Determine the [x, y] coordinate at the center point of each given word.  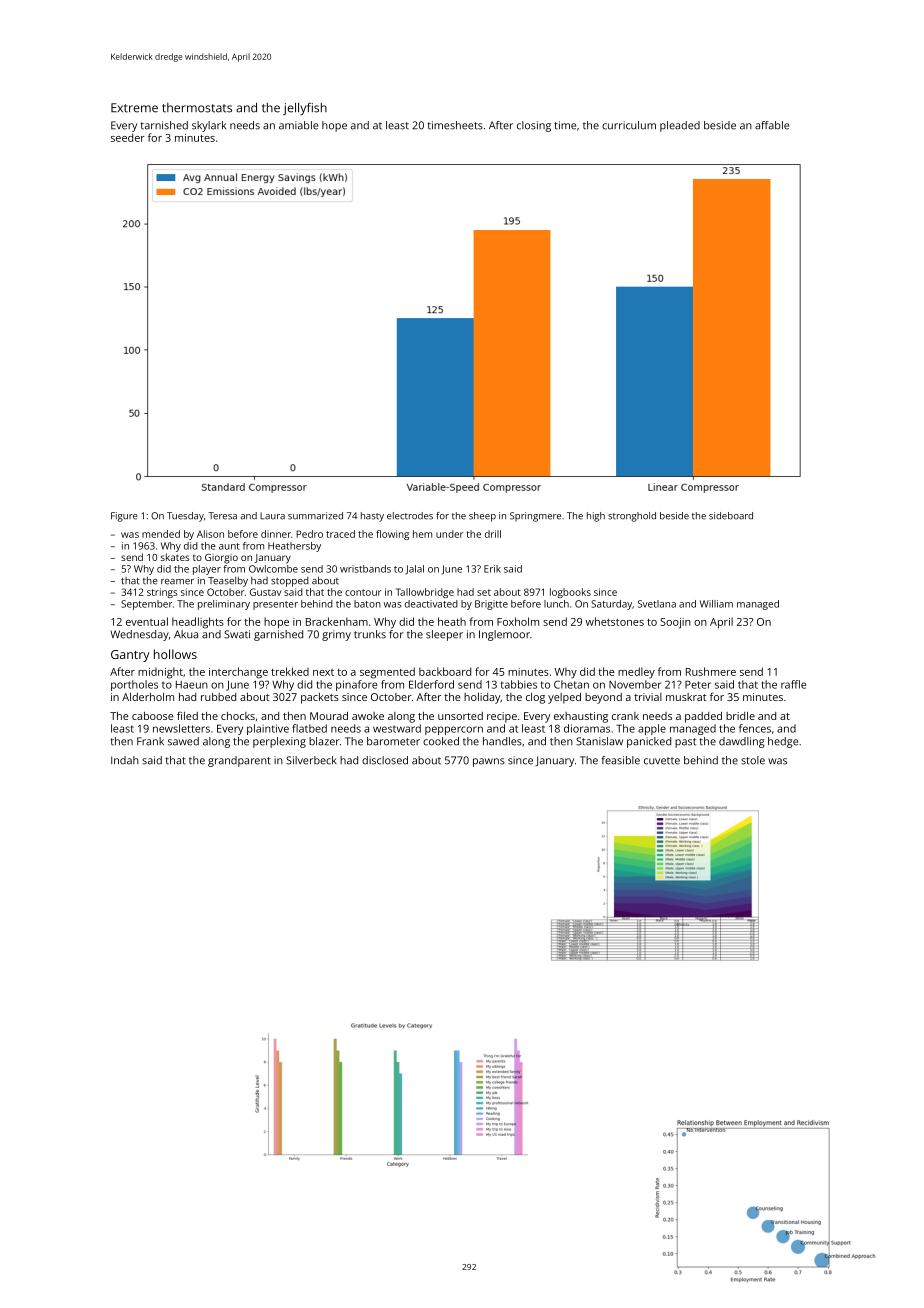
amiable [298, 125]
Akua [186, 634]
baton [367, 604]
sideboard [731, 516]
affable [772, 125]
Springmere [535, 517]
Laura [272, 516]
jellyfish [305, 108]
